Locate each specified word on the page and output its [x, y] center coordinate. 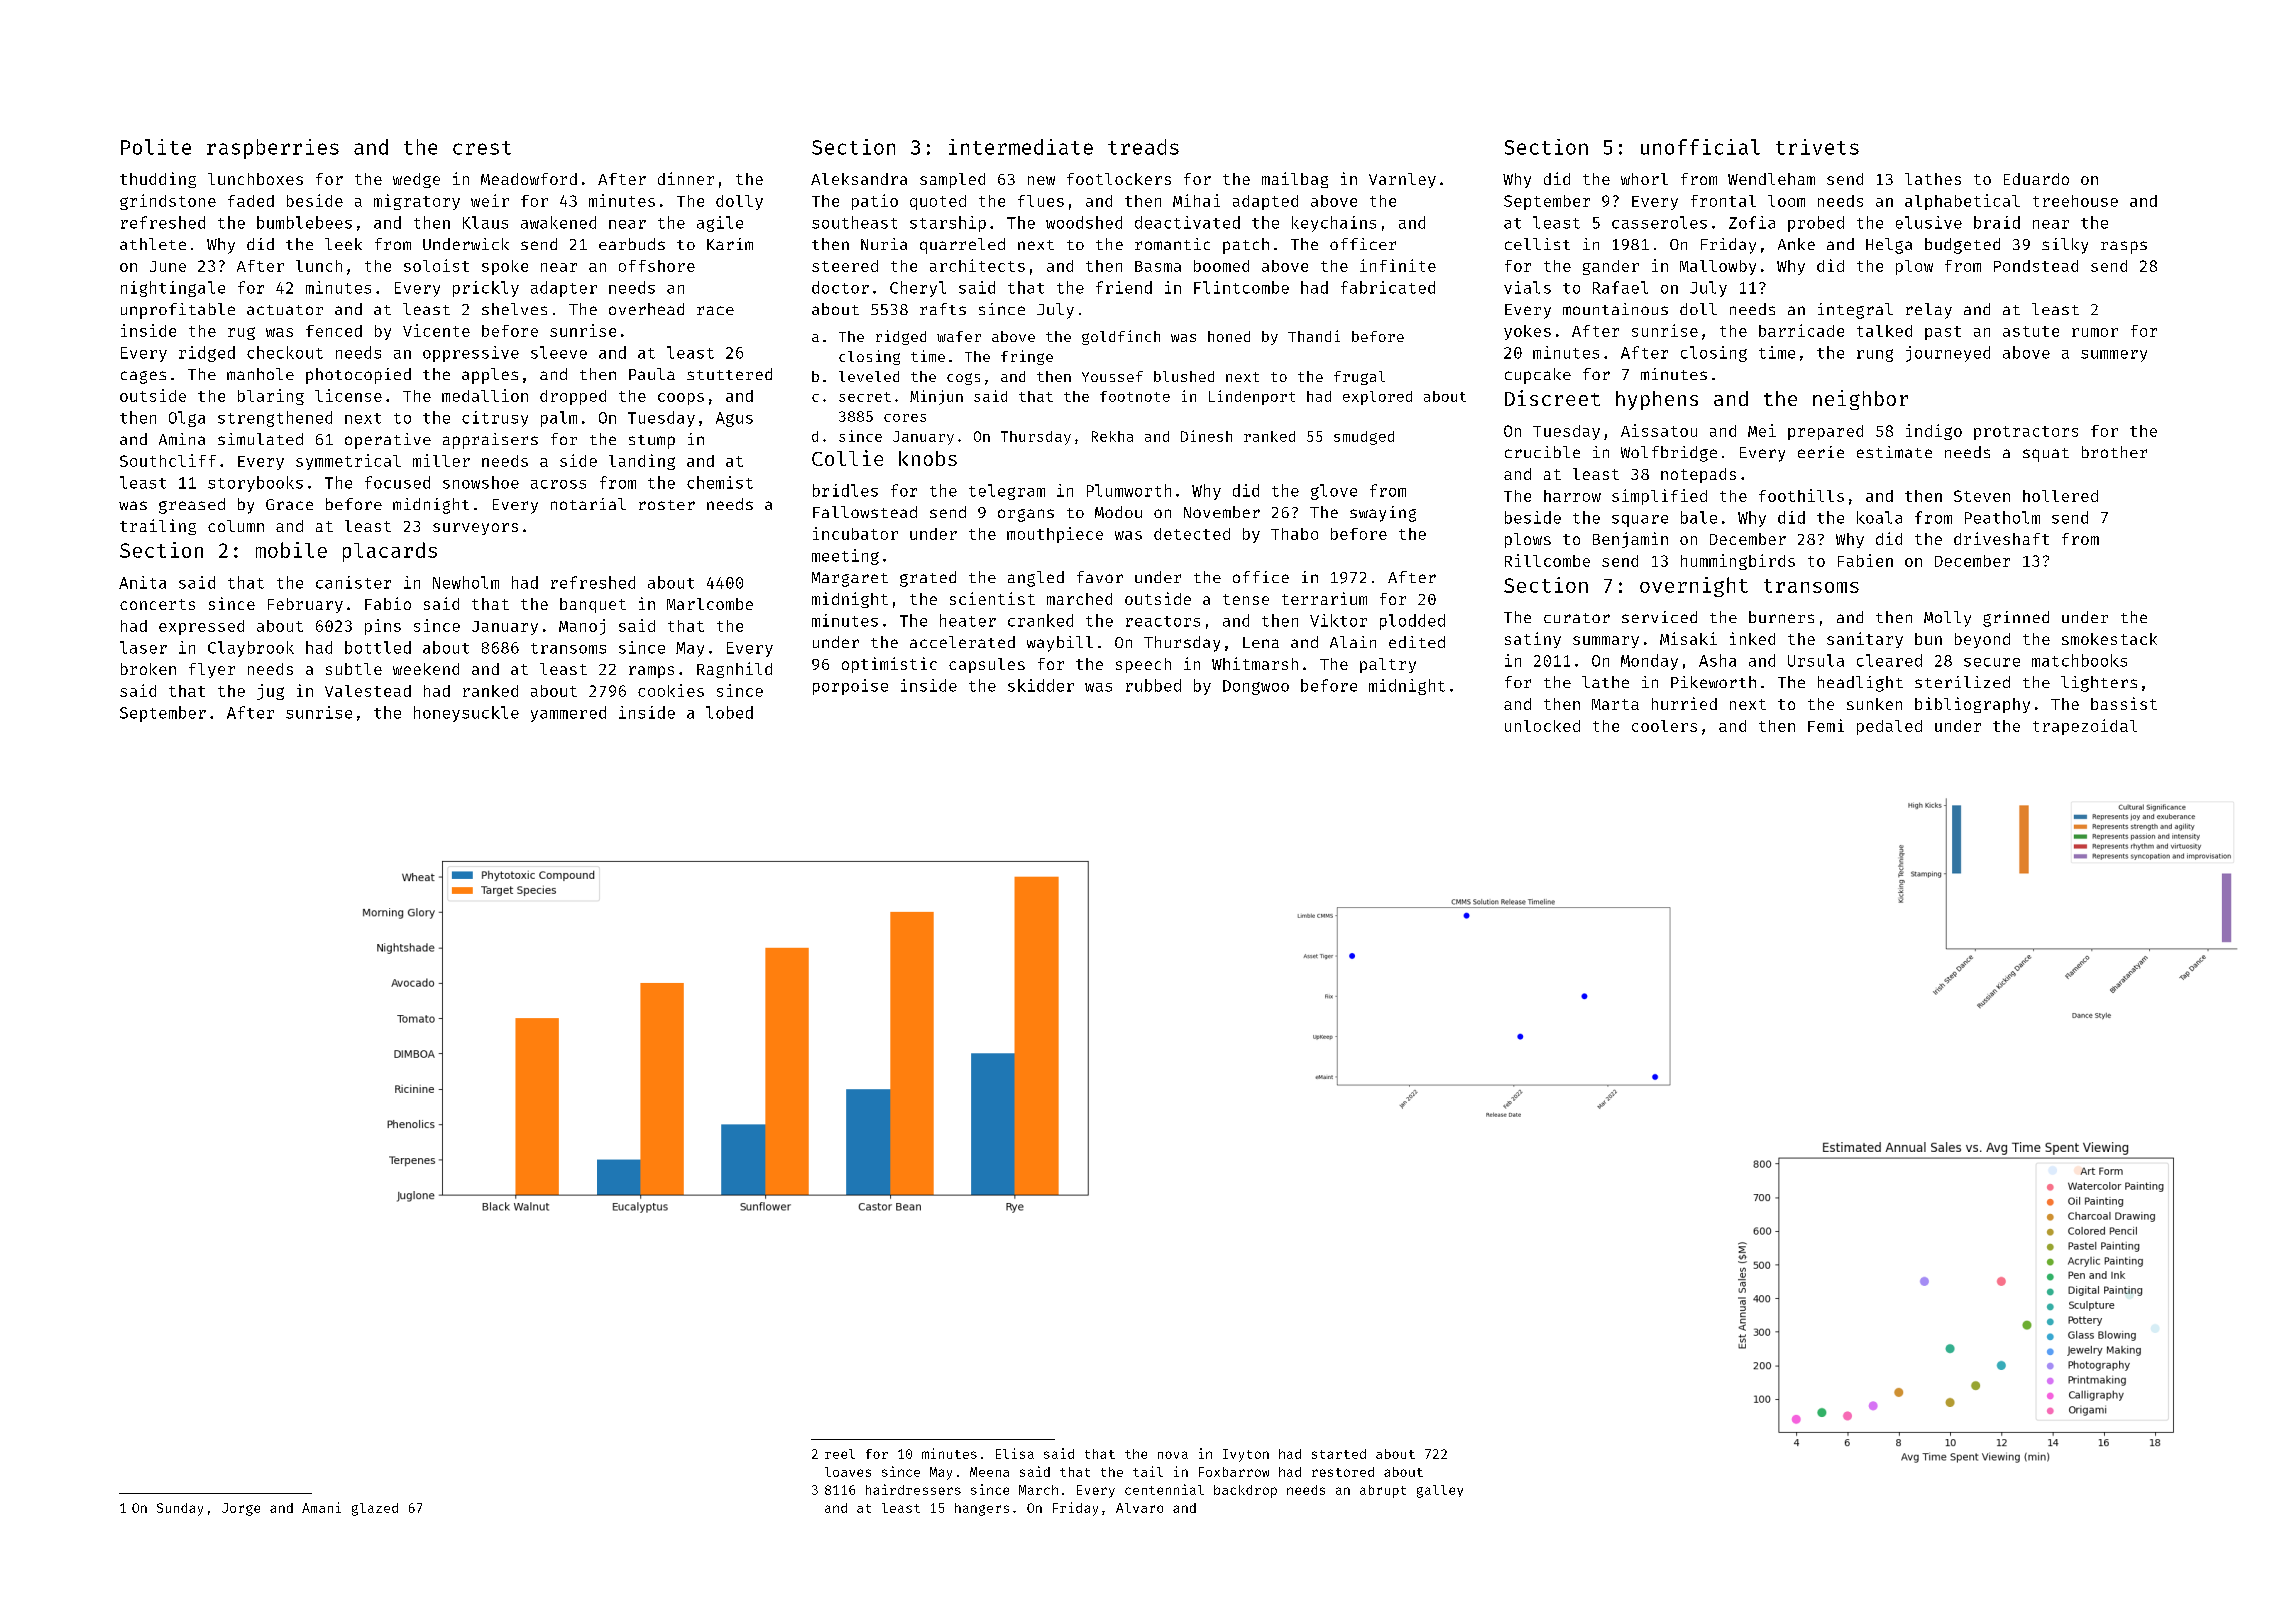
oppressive [471, 354]
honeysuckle [466, 714]
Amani [321, 1507]
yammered [568, 714]
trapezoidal [2085, 727]
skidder [1041, 685]
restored [1343, 1472]
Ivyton [1246, 1455]
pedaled [1889, 727]
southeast [854, 222]
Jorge [241, 1509]
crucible [1542, 452]
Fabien [1865, 560]
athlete [153, 244]
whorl [1644, 179]
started [1339, 1454]
